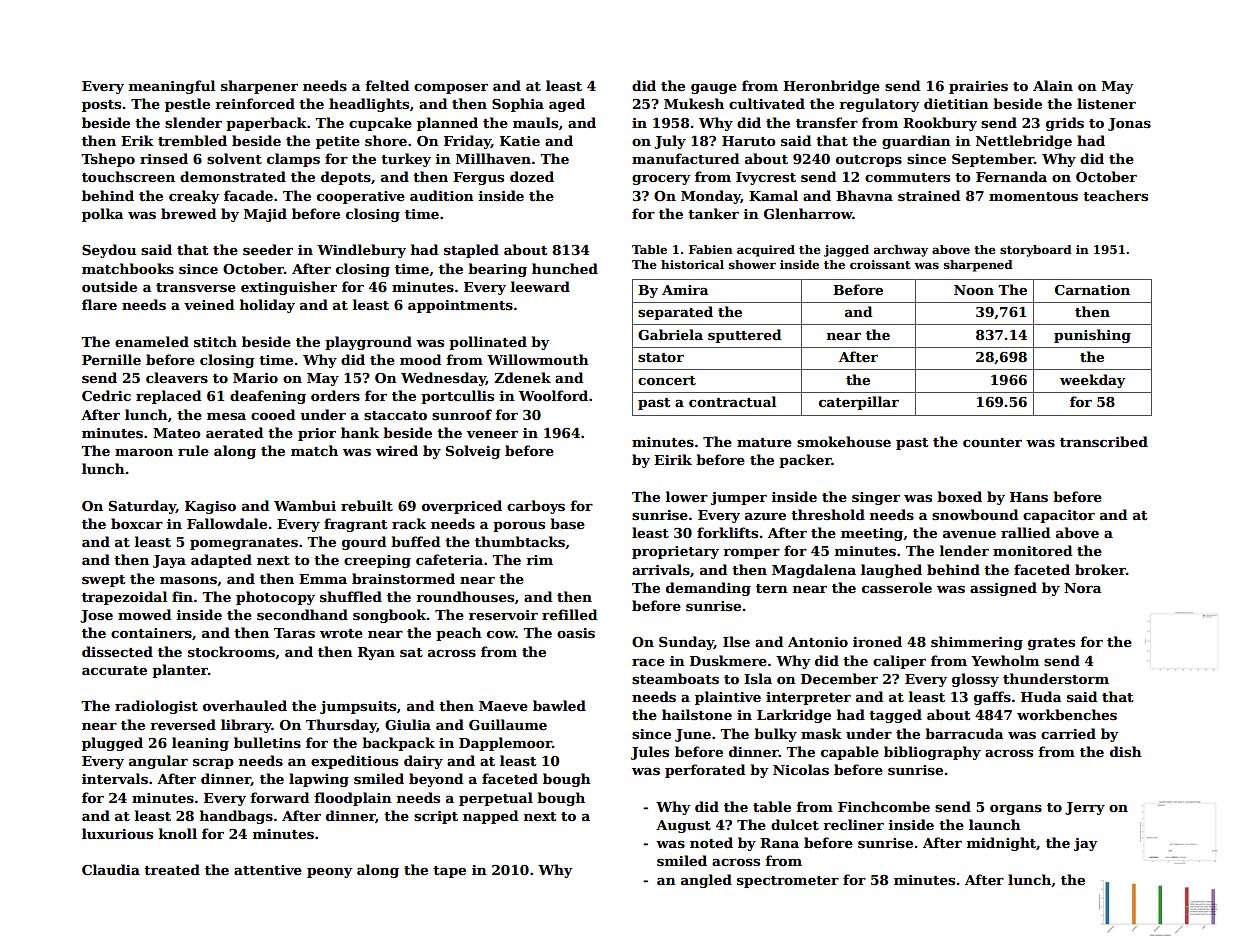  Describe the element at coordinates (853, 824) in the screenshot. I see `recliner` at that location.
